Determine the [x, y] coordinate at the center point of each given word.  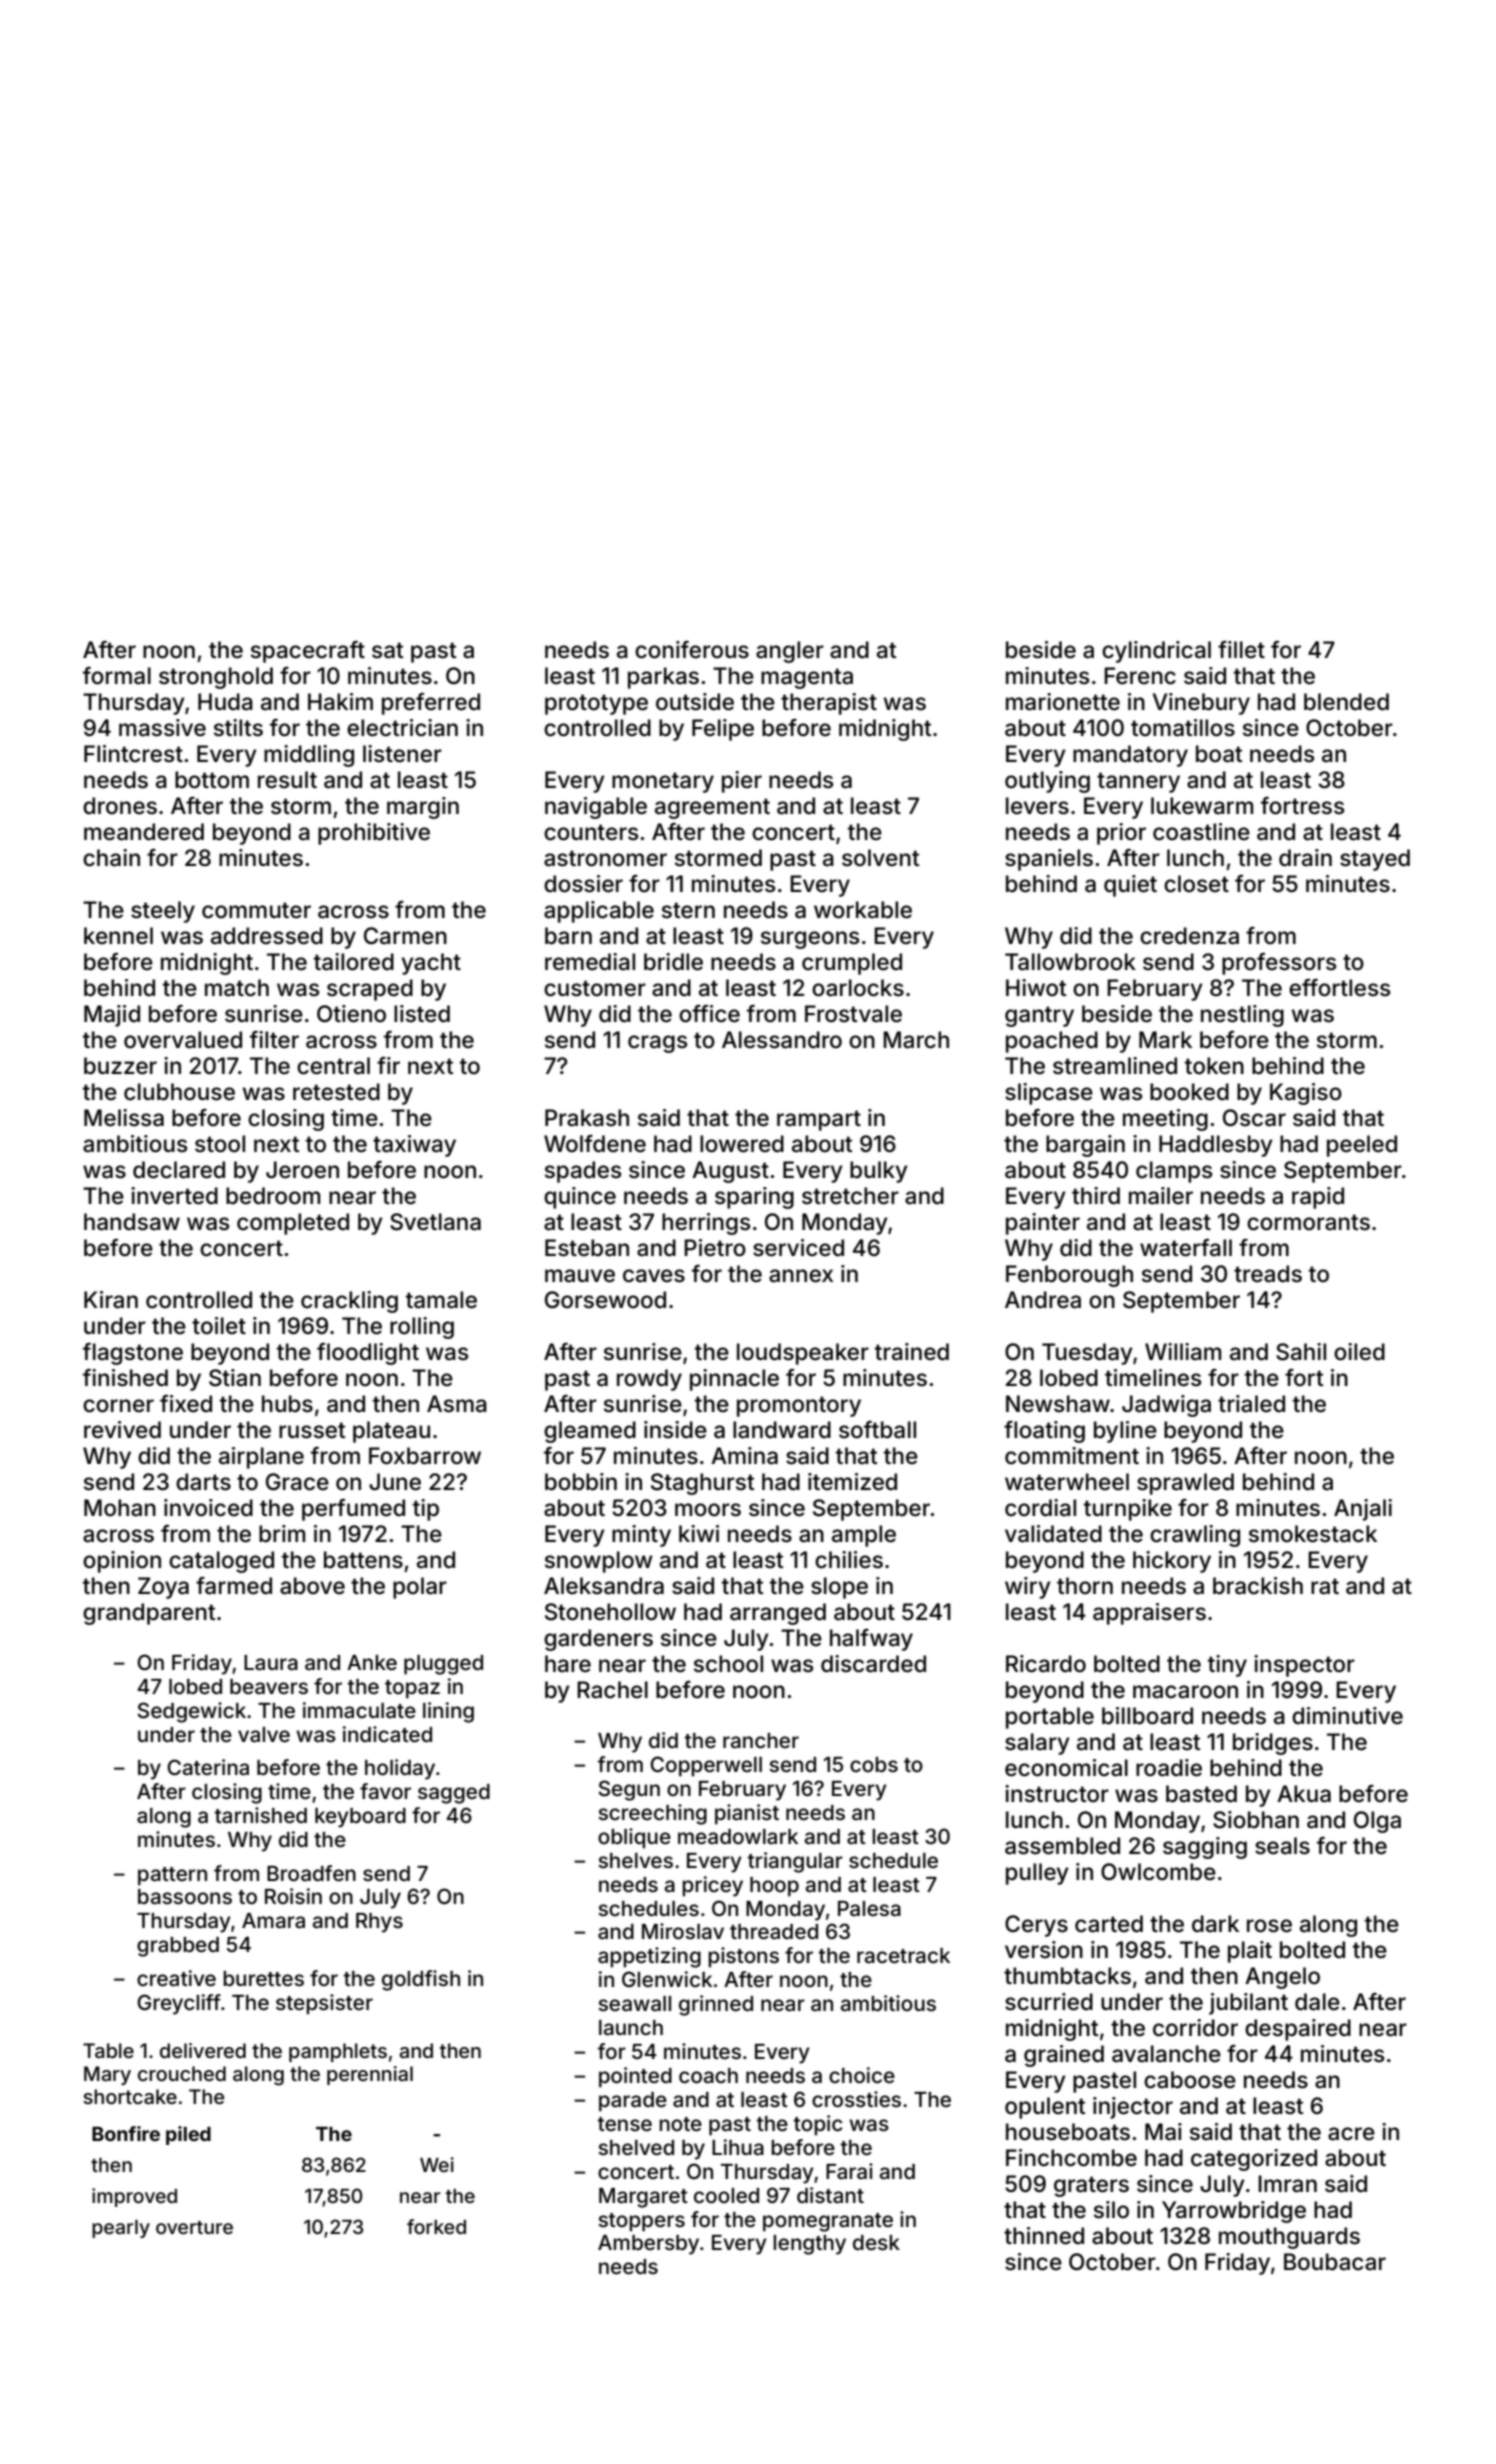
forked [436, 2226]
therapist [829, 704]
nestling [1242, 1016]
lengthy [809, 2245]
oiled [1359, 1352]
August [730, 1172]
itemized [852, 1482]
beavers [269, 1686]
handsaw [132, 1222]
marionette [1063, 702]
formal [117, 676]
